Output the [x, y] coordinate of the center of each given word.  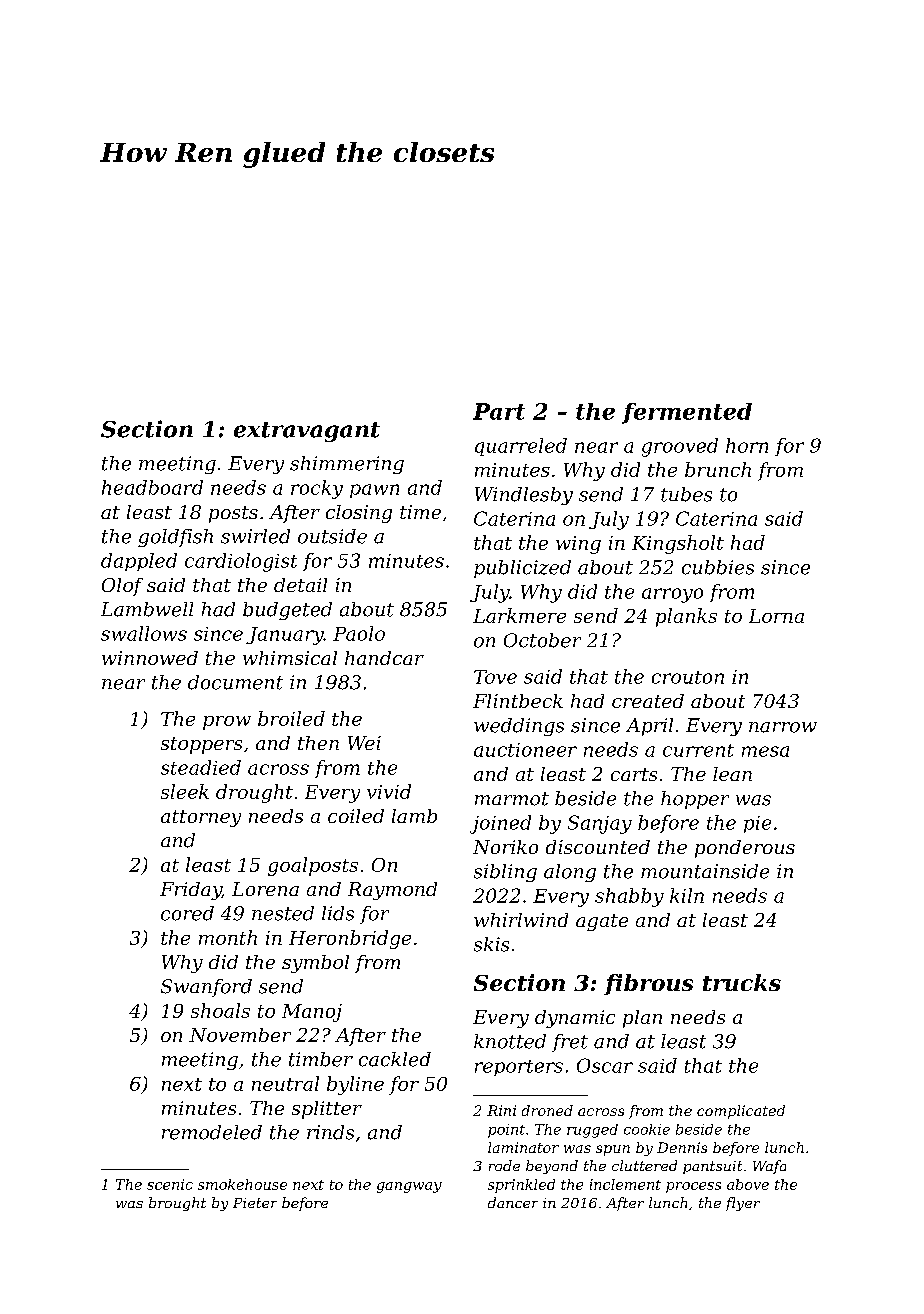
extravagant [307, 432]
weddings [519, 727]
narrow [783, 727]
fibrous [648, 984]
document [235, 682]
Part [499, 411]
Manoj [312, 1013]
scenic [170, 1184]
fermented [687, 413]
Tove [495, 677]
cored [187, 913]
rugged [592, 1131]
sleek [185, 791]
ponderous [745, 849]
